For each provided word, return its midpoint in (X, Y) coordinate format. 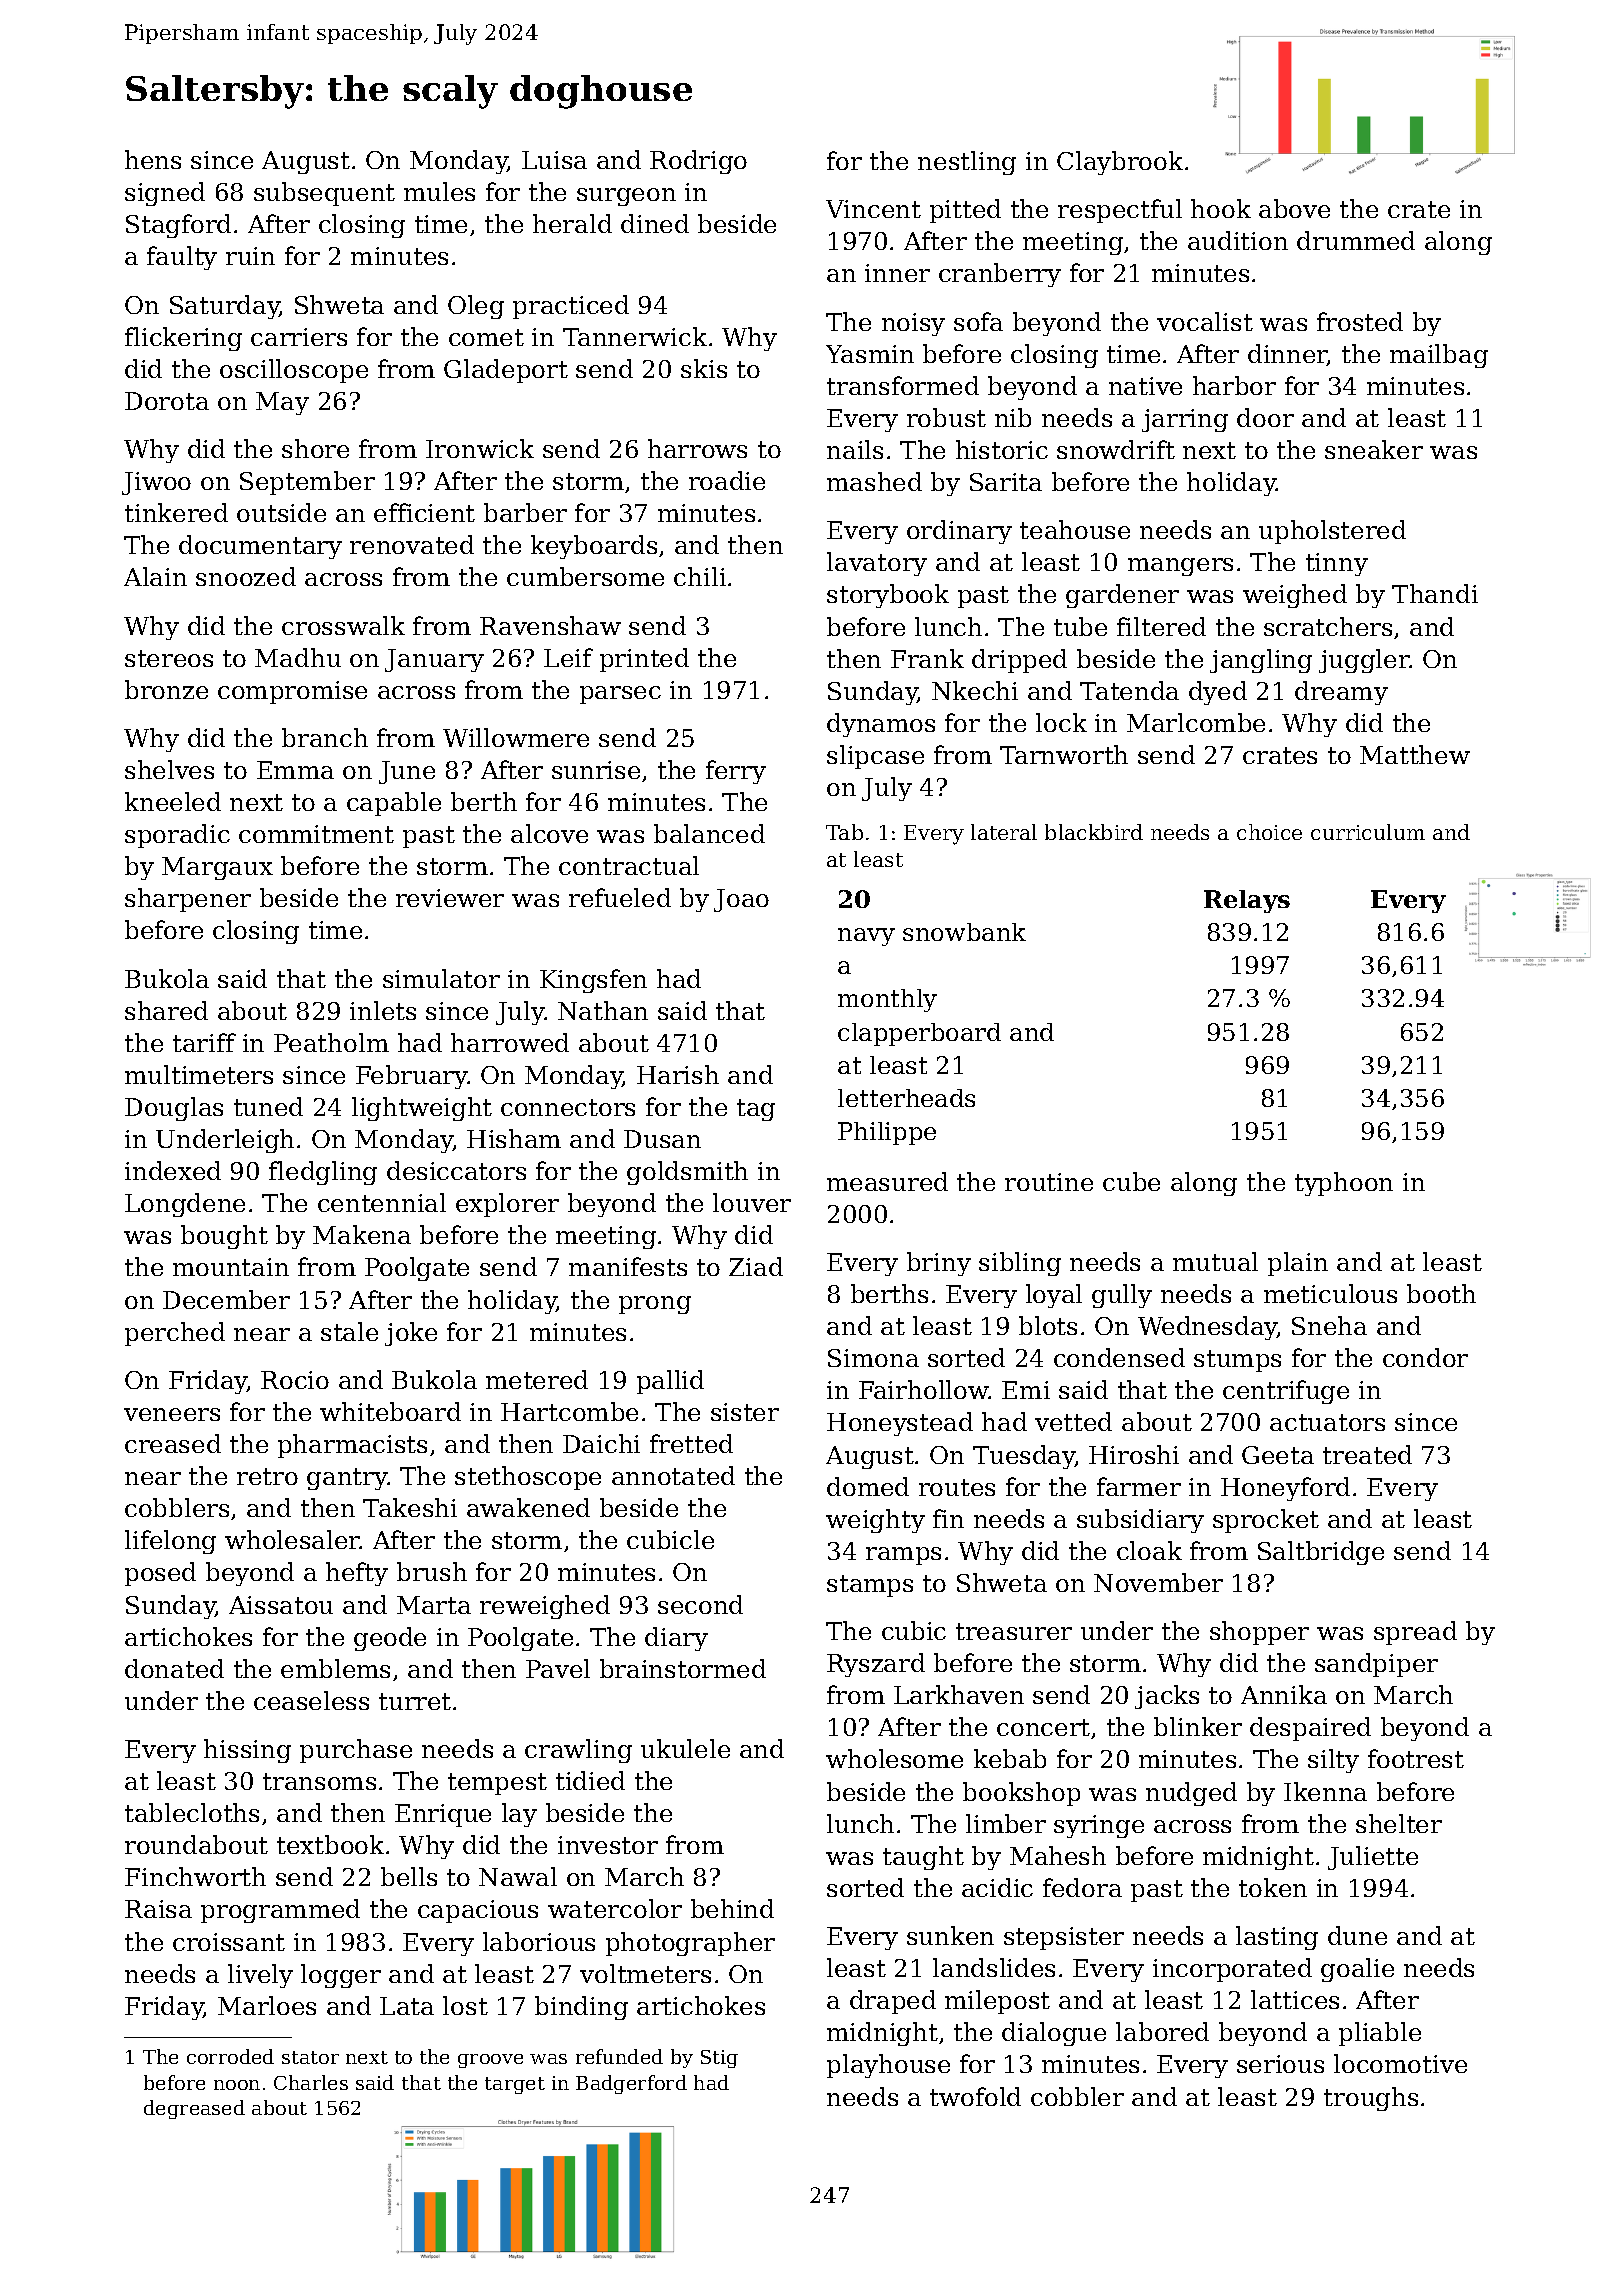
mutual (1215, 1261)
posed (160, 1574)
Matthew (1415, 754)
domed (868, 1486)
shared (166, 1010)
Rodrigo (698, 162)
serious (1280, 2064)
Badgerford (631, 2084)
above (1294, 208)
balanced (709, 833)
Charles (311, 2082)
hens (153, 159)
